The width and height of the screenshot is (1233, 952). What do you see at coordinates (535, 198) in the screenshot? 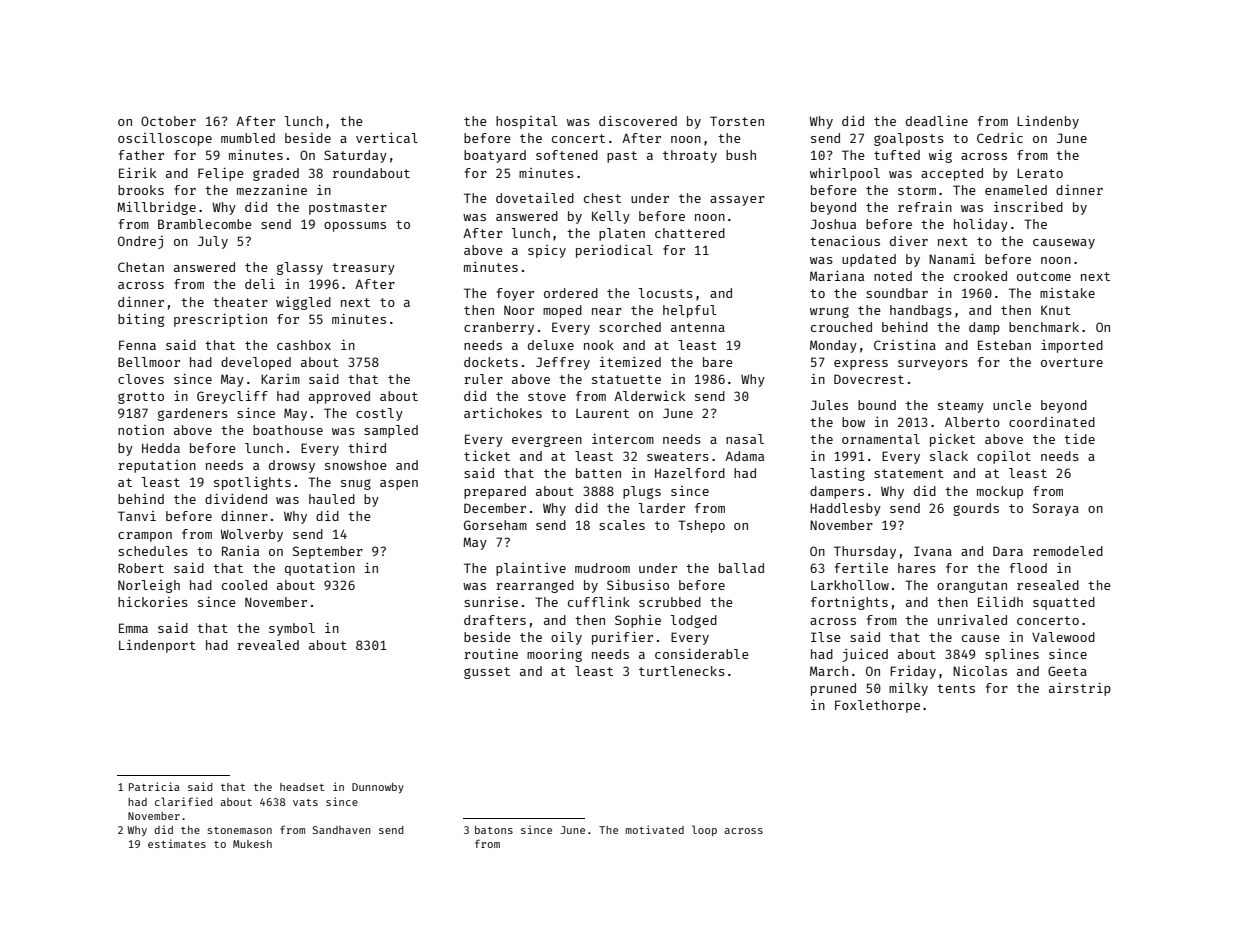
I see `dovetailed` at bounding box center [535, 198].
